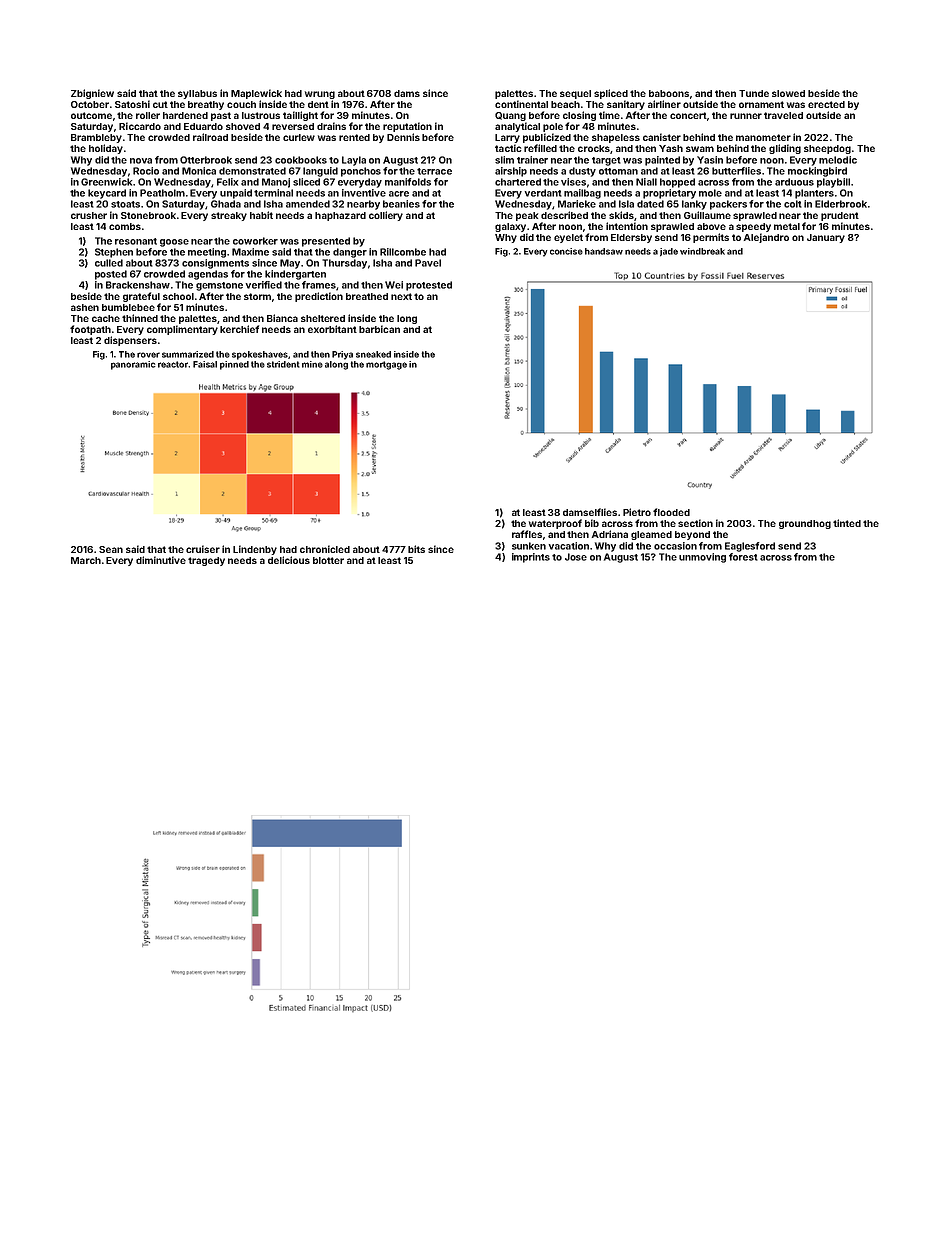 This document has width=952, height=1233. Describe the element at coordinates (386, 365) in the document. I see `mortgage` at that location.
